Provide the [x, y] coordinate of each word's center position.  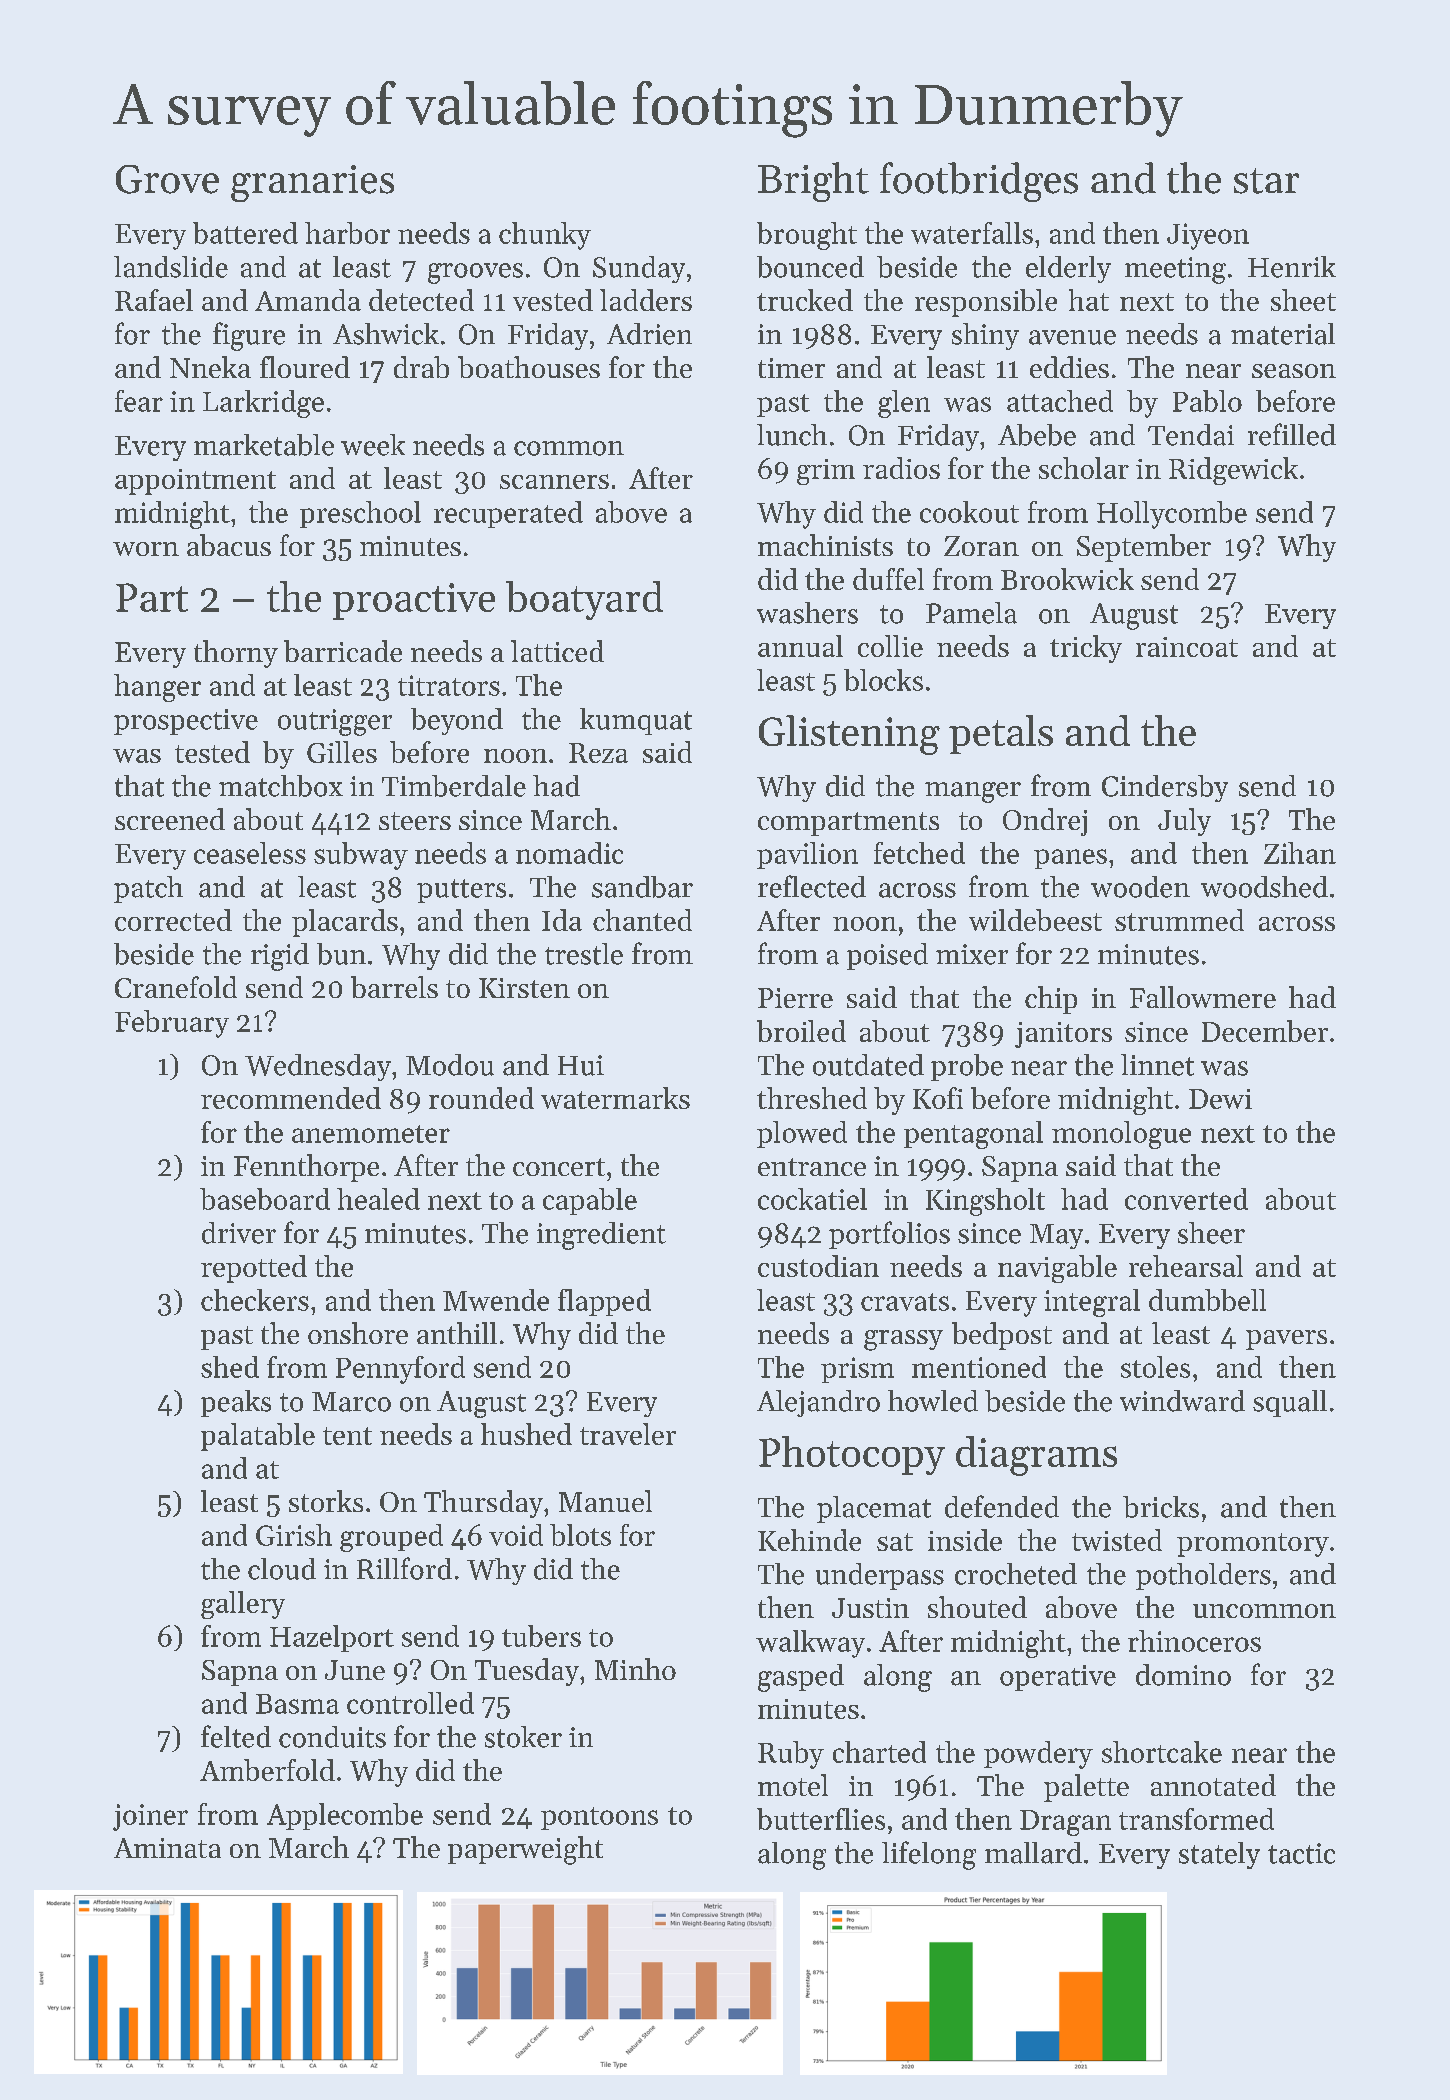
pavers [1286, 1340]
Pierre [795, 998]
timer [791, 368]
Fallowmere [1203, 997]
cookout [969, 512]
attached [1060, 401]
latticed [557, 651]
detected [421, 300]
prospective [186, 722]
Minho [635, 1669]
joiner [150, 1817]
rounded [481, 1098]
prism [857, 1370]
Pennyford [400, 1370]
